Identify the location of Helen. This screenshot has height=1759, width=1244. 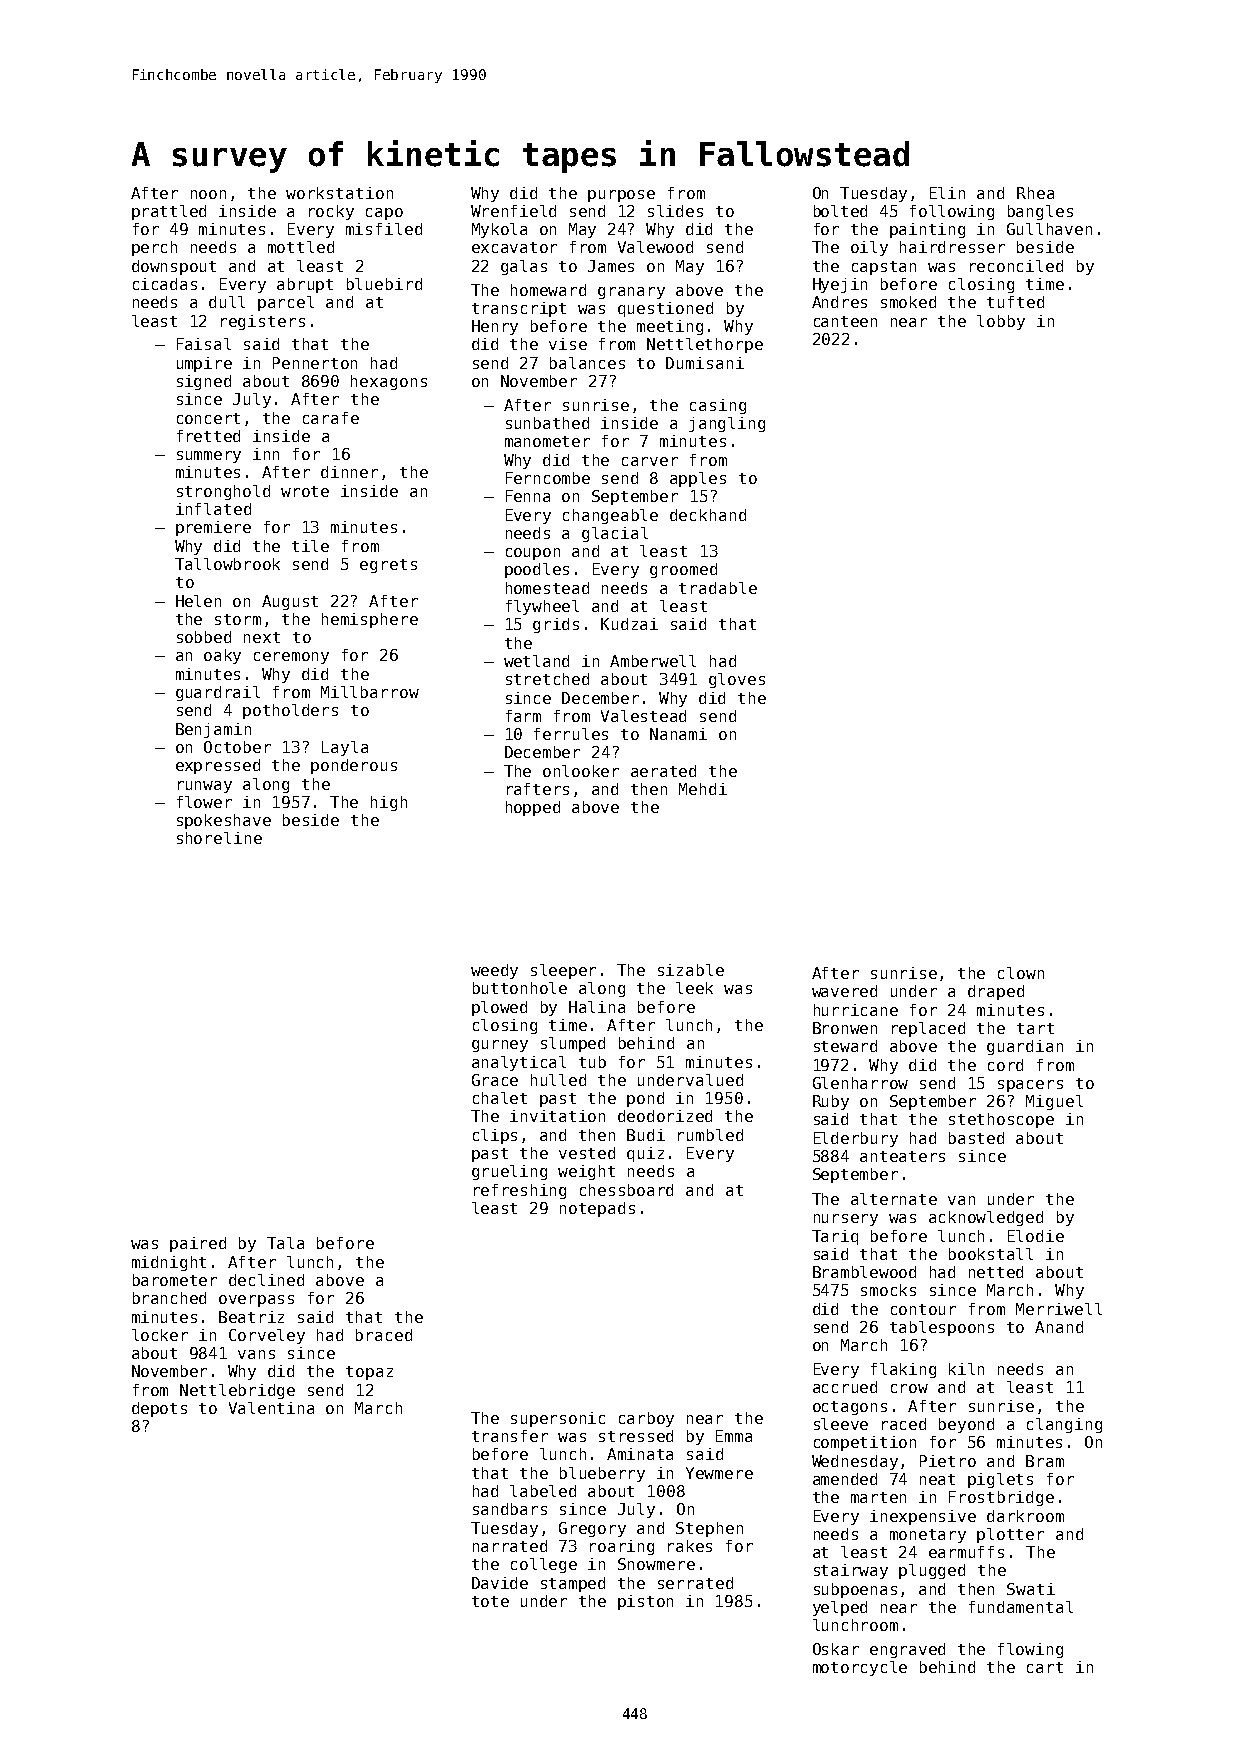
(198, 601).
